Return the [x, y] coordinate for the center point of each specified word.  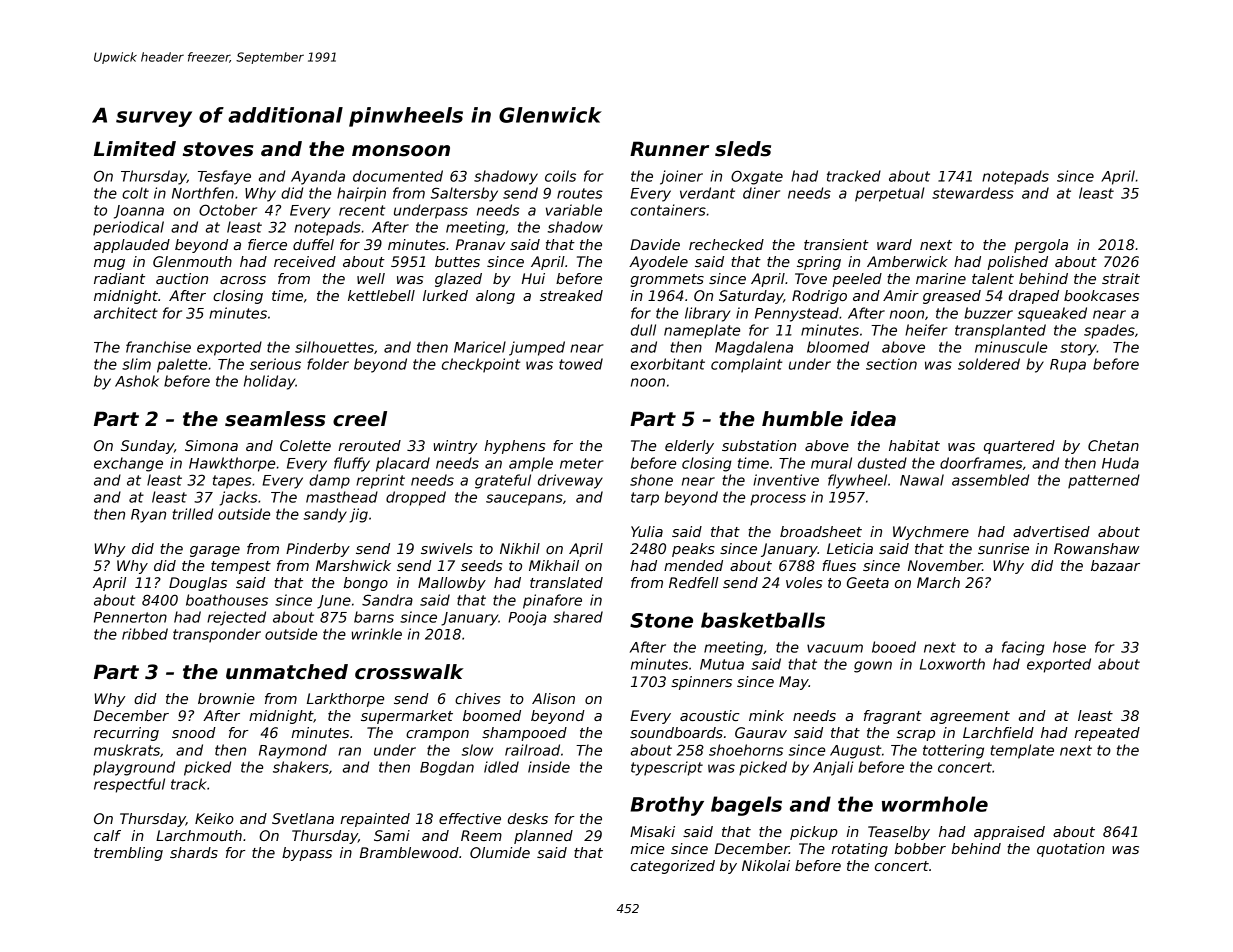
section [891, 364]
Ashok [137, 381]
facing [1023, 648]
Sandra [387, 600]
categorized [673, 867]
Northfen [203, 193]
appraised [1009, 833]
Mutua [722, 664]
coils [560, 176]
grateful [503, 481]
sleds [743, 149]
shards [194, 852]
